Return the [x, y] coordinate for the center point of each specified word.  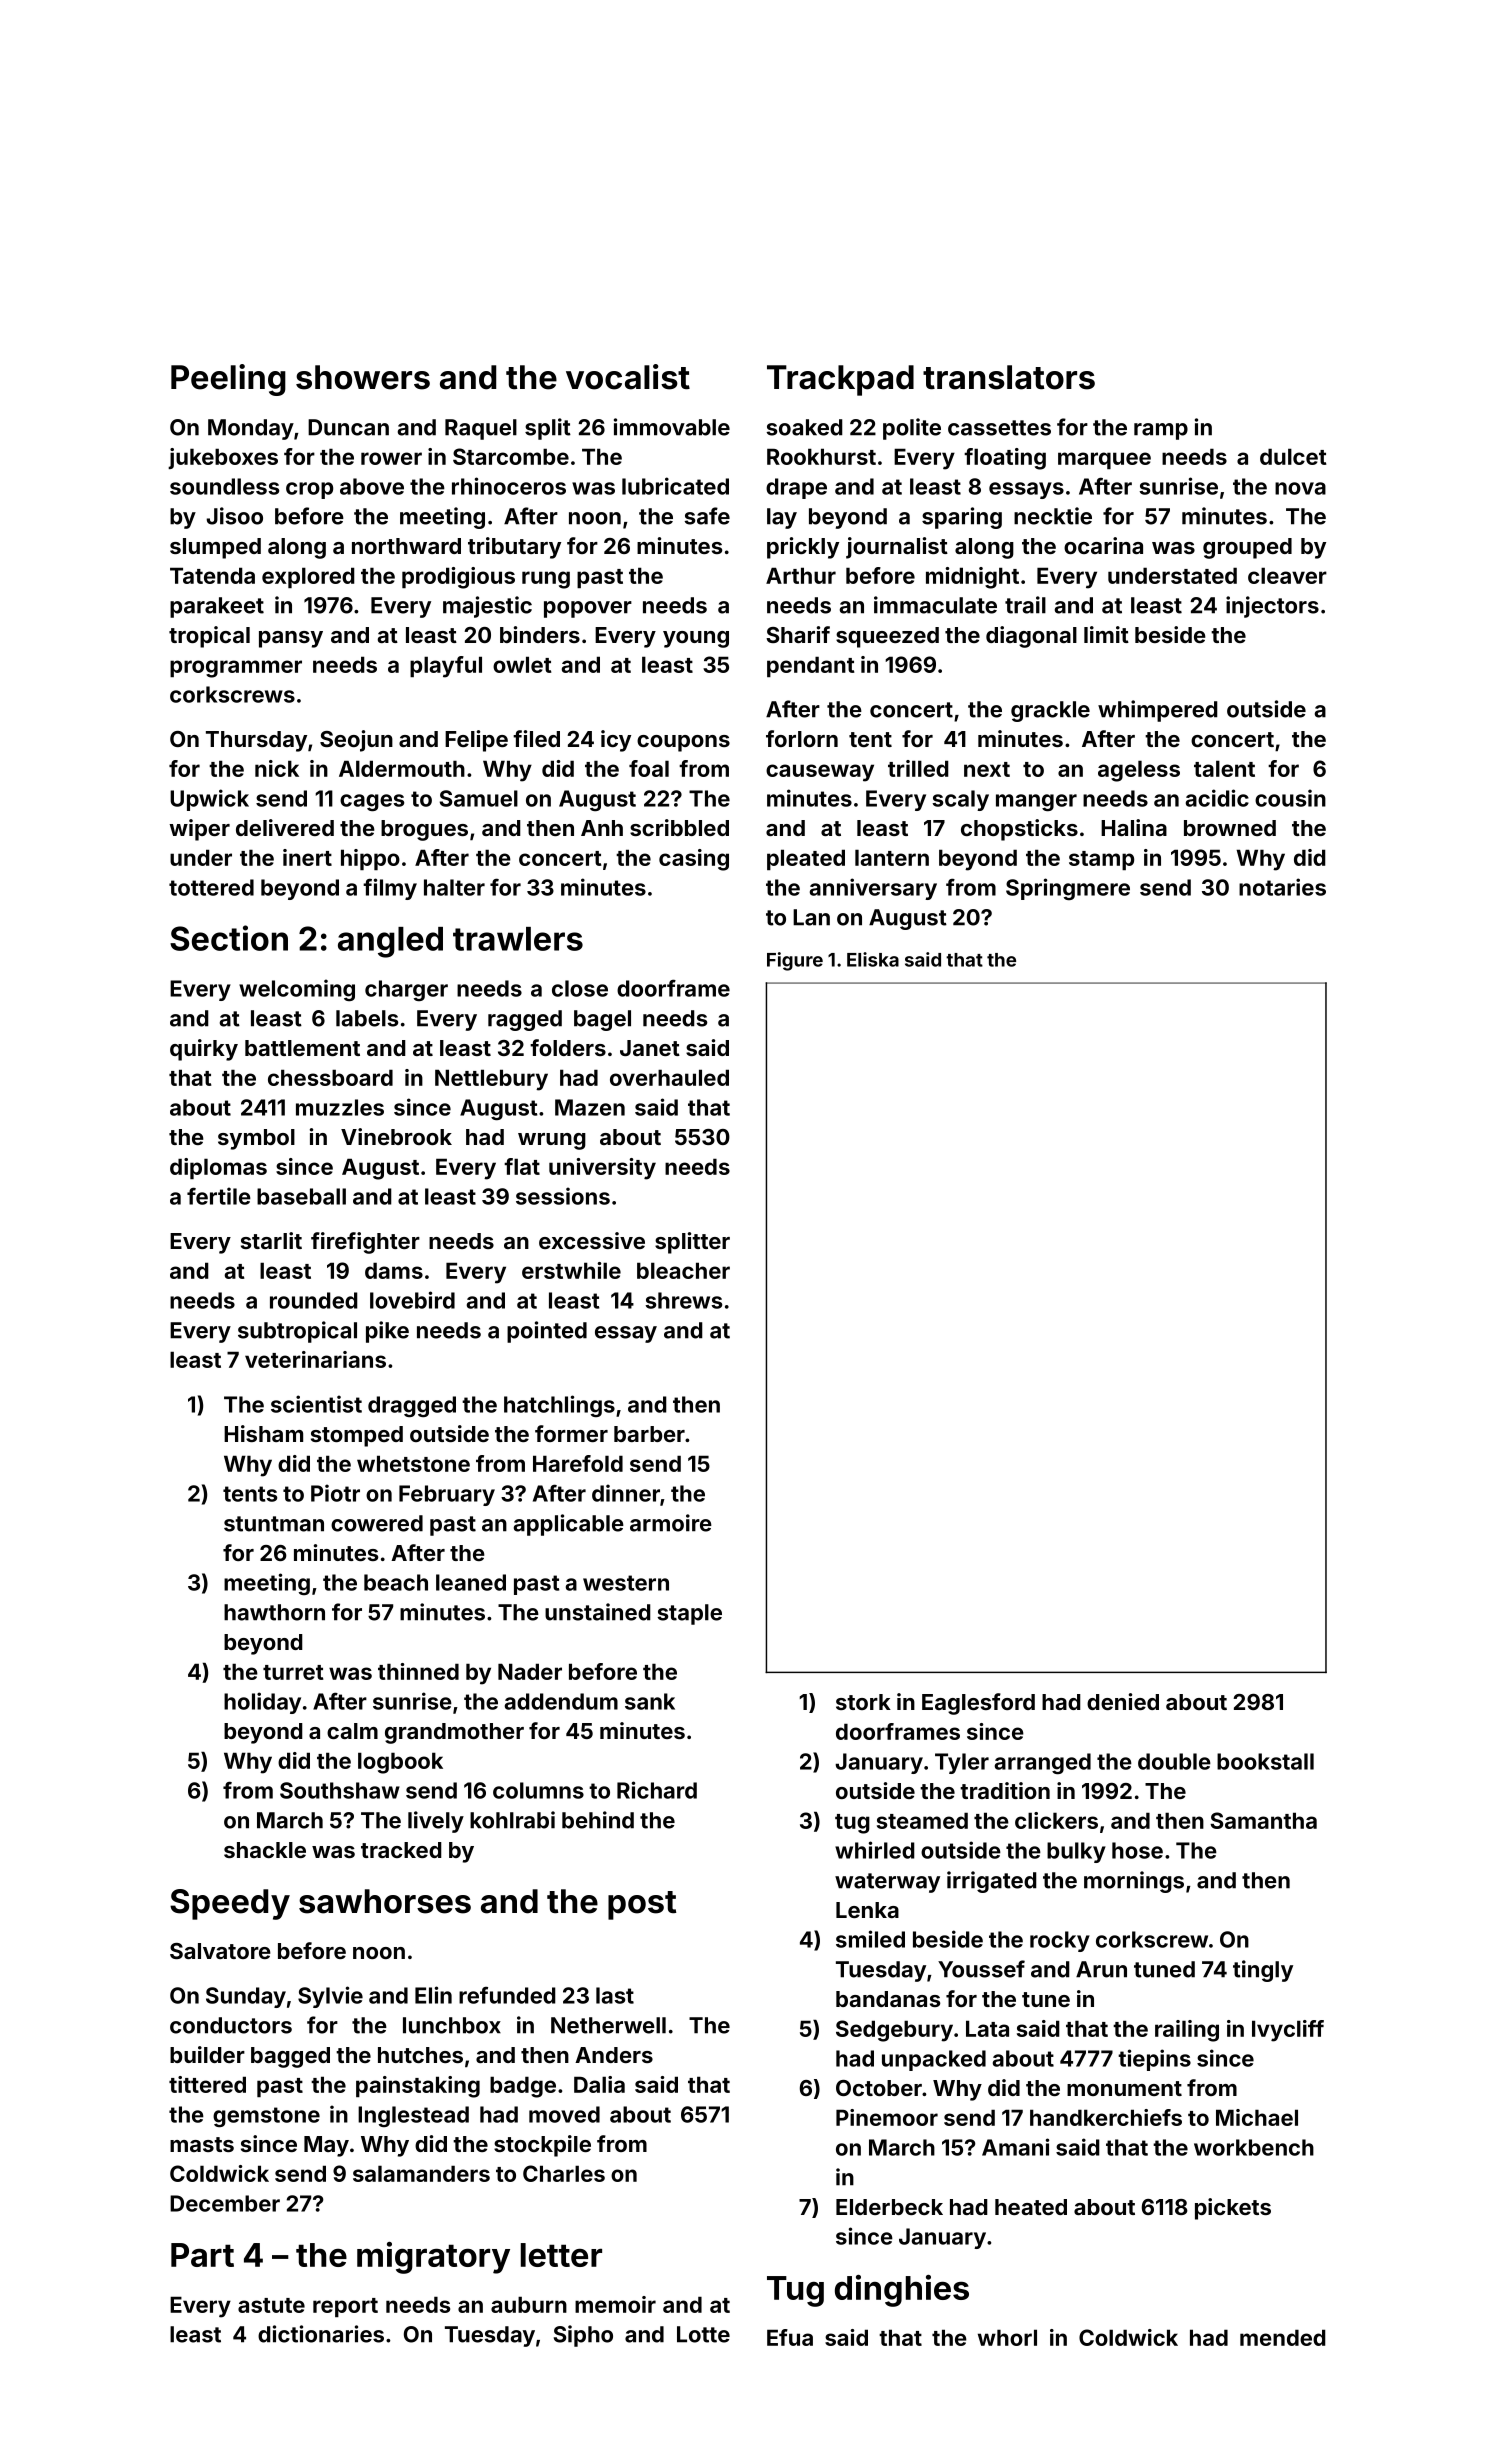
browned [1230, 828]
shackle [265, 1850]
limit [1106, 634]
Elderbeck [889, 2207]
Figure [795, 961]
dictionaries [321, 2334]
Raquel [481, 429]
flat [522, 1166]
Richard [657, 1790]
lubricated [675, 486]
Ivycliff [1288, 2031]
